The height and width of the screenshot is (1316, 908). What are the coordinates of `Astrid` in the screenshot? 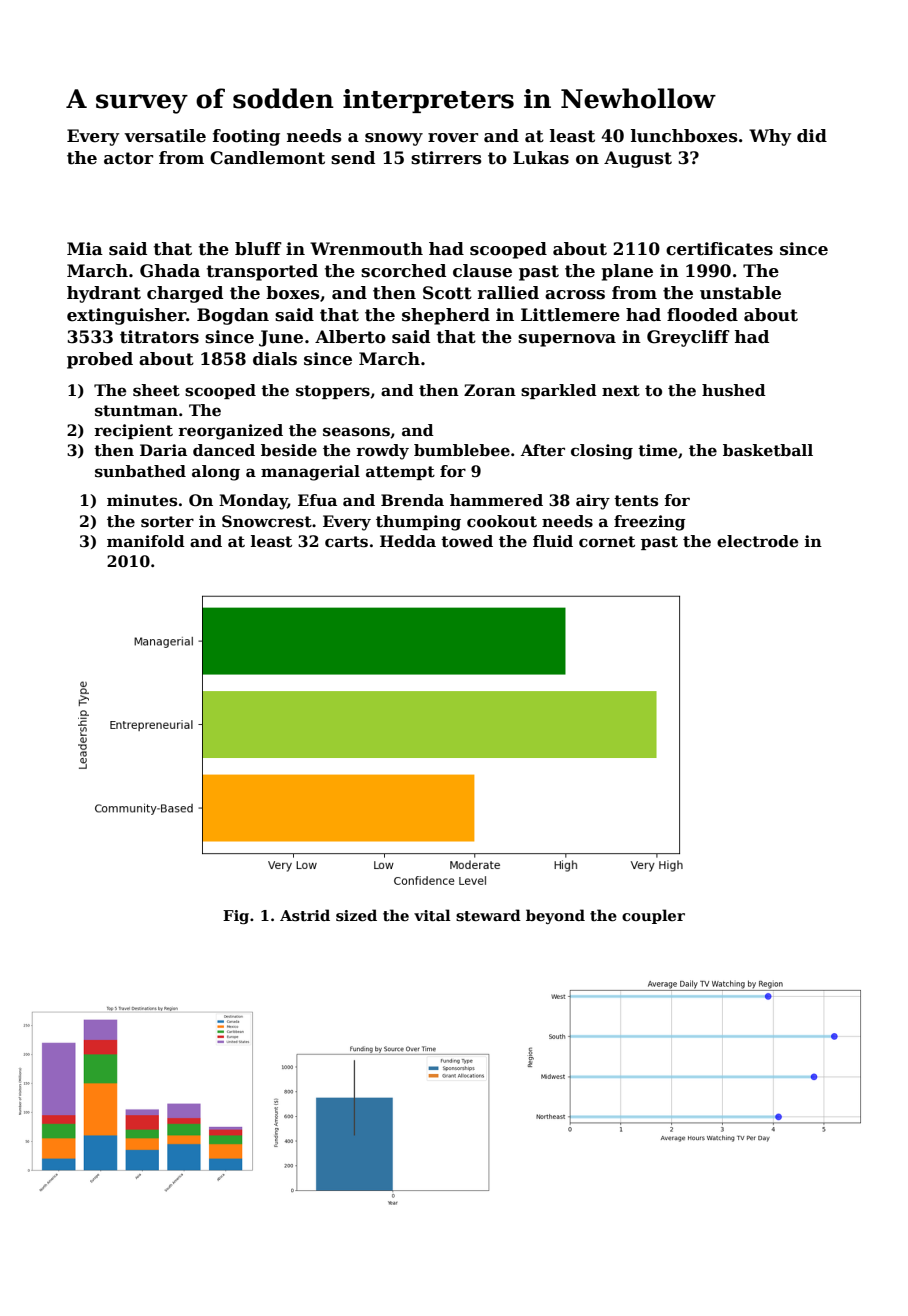 It's located at (305, 915).
